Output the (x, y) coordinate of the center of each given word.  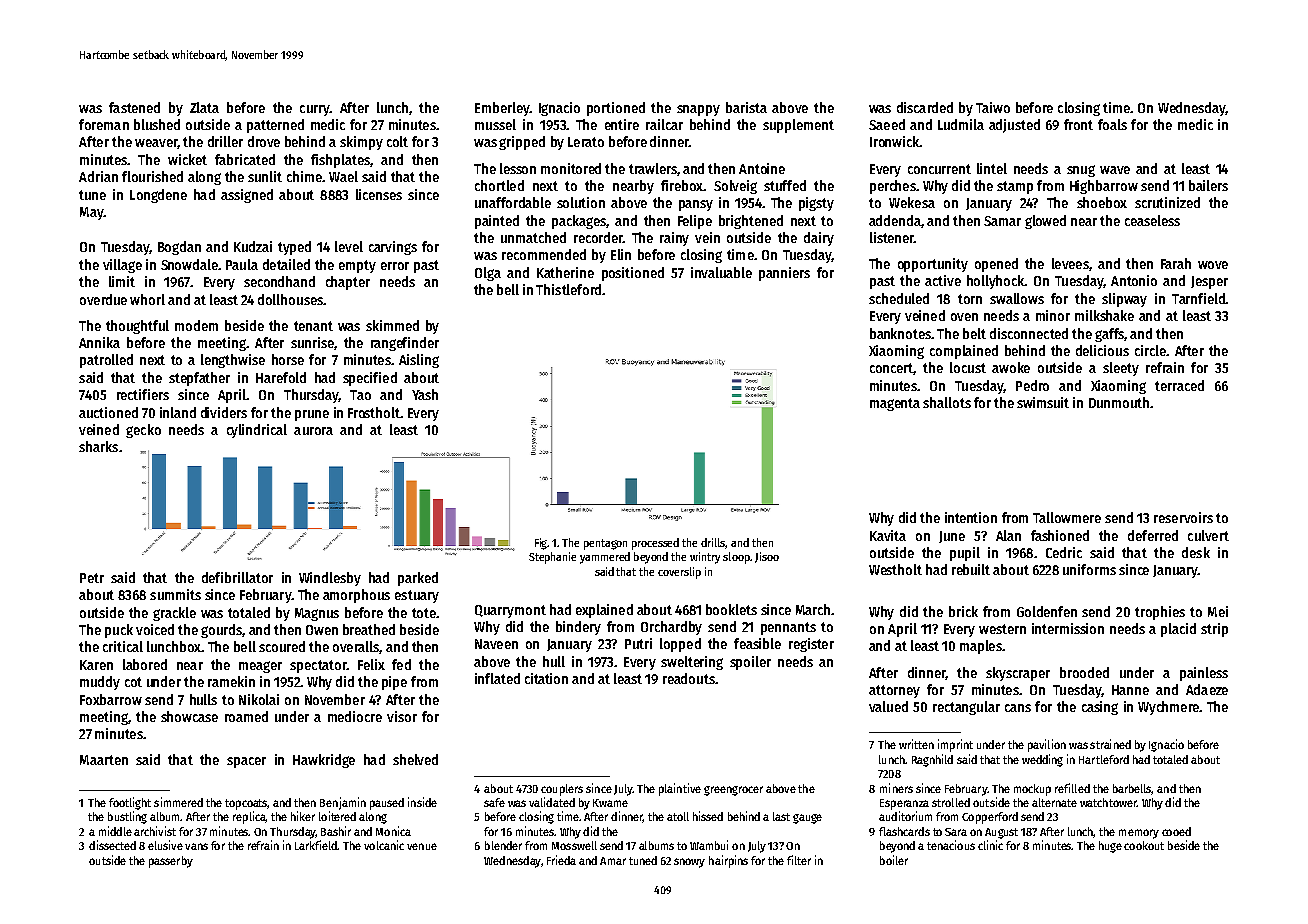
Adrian (98, 176)
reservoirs (1183, 517)
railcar (664, 124)
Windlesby (330, 579)
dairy (819, 239)
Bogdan (179, 248)
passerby (171, 862)
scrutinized (1167, 202)
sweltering (692, 663)
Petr (92, 578)
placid (1178, 630)
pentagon (605, 544)
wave (1115, 170)
